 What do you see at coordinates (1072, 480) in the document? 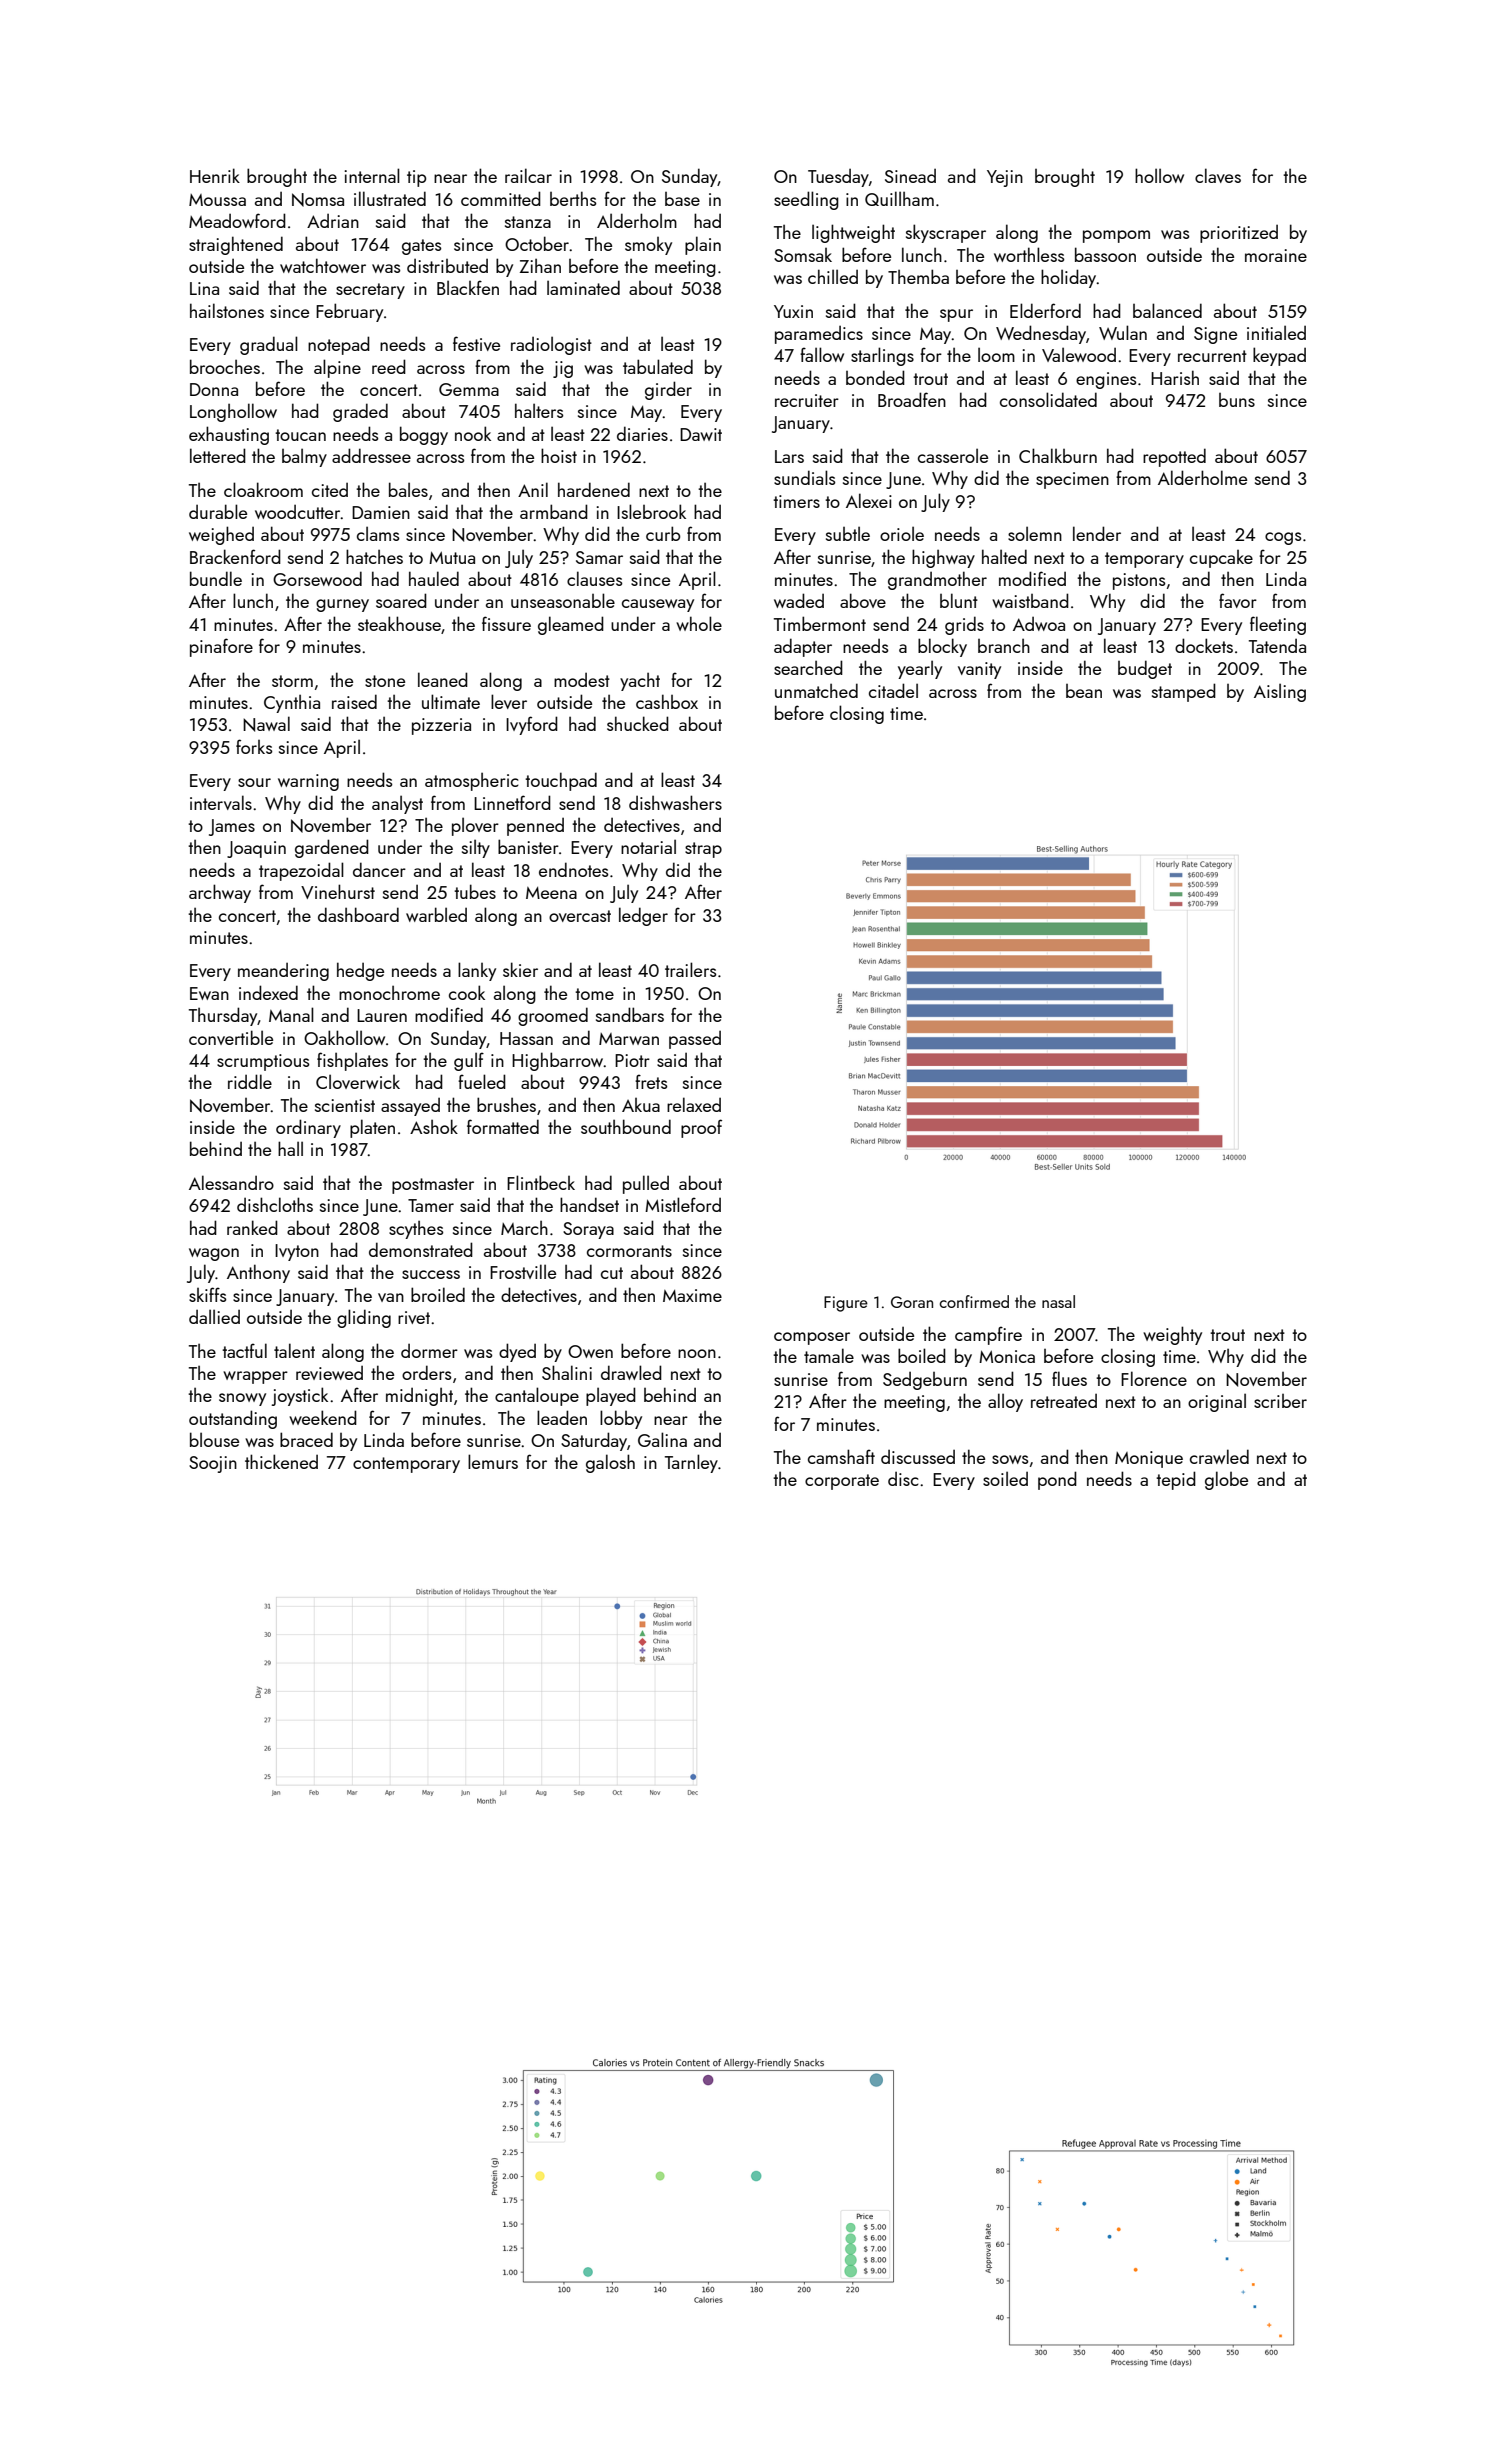
I see `specimen` at bounding box center [1072, 480].
